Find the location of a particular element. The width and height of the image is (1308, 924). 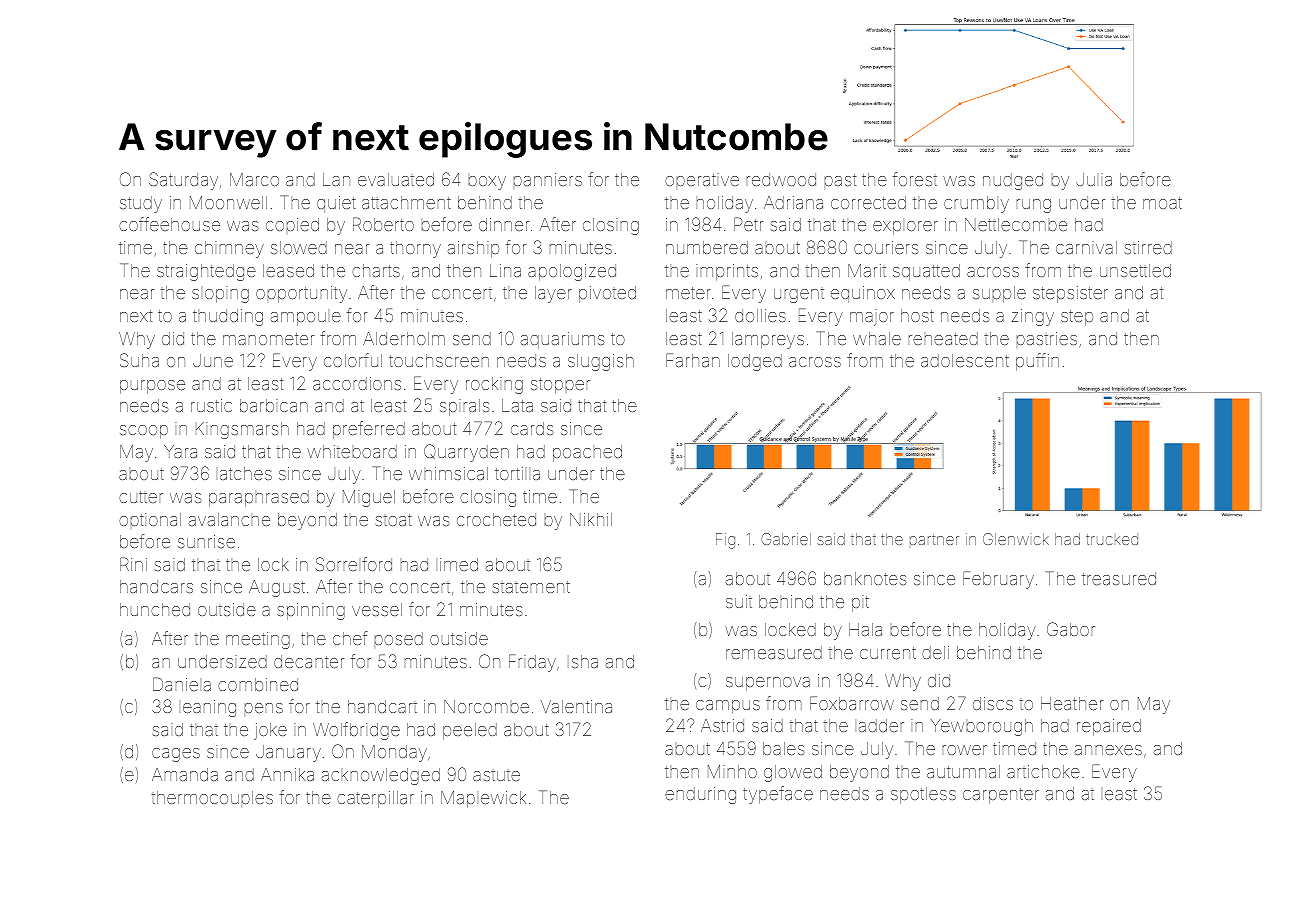

spotless is located at coordinates (923, 795).
